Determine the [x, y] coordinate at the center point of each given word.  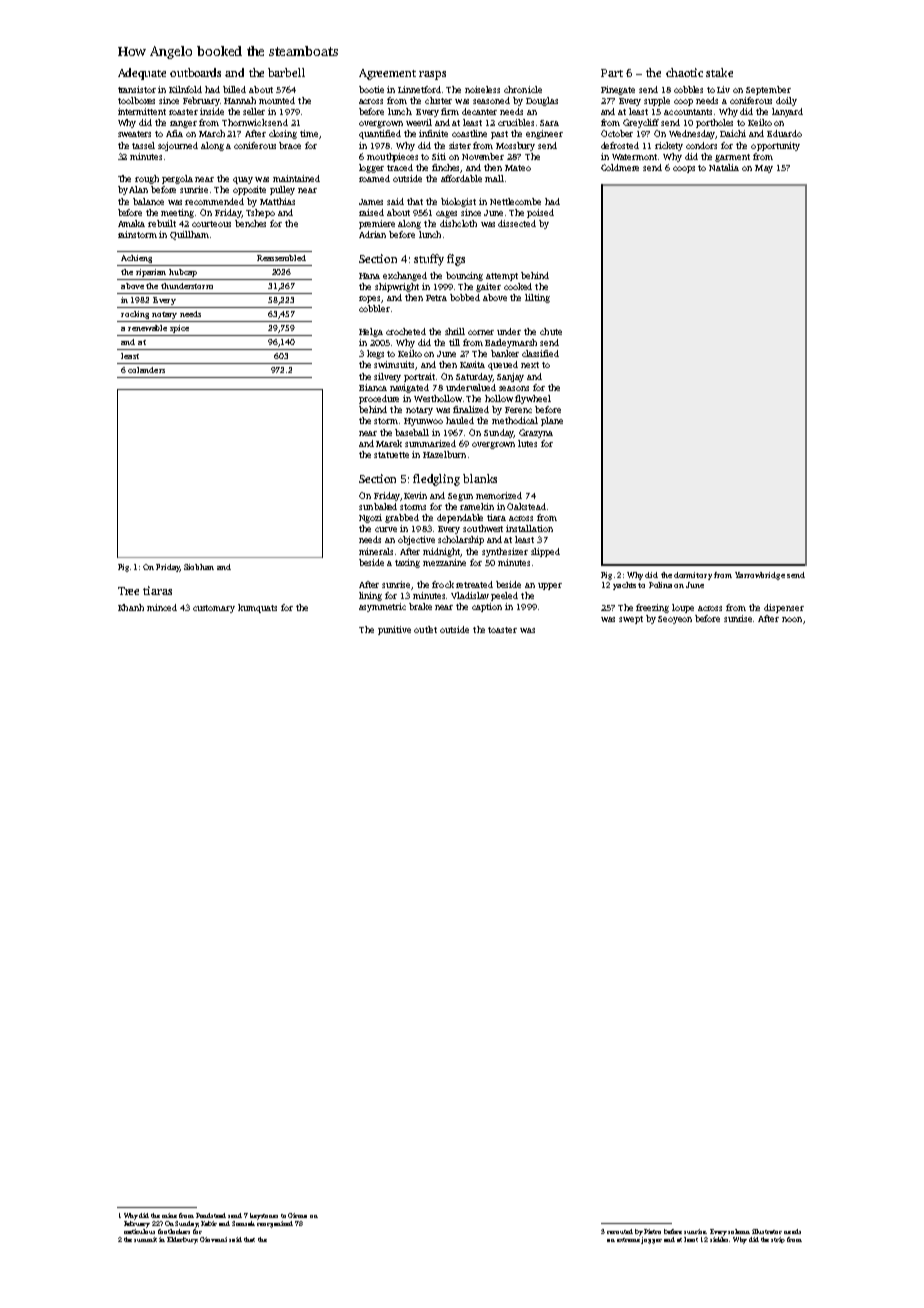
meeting [177, 213]
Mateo [518, 168]
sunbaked [378, 506]
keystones [264, 1216]
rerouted [620, 1231]
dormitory [693, 576]
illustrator [767, 1231]
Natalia [724, 167]
